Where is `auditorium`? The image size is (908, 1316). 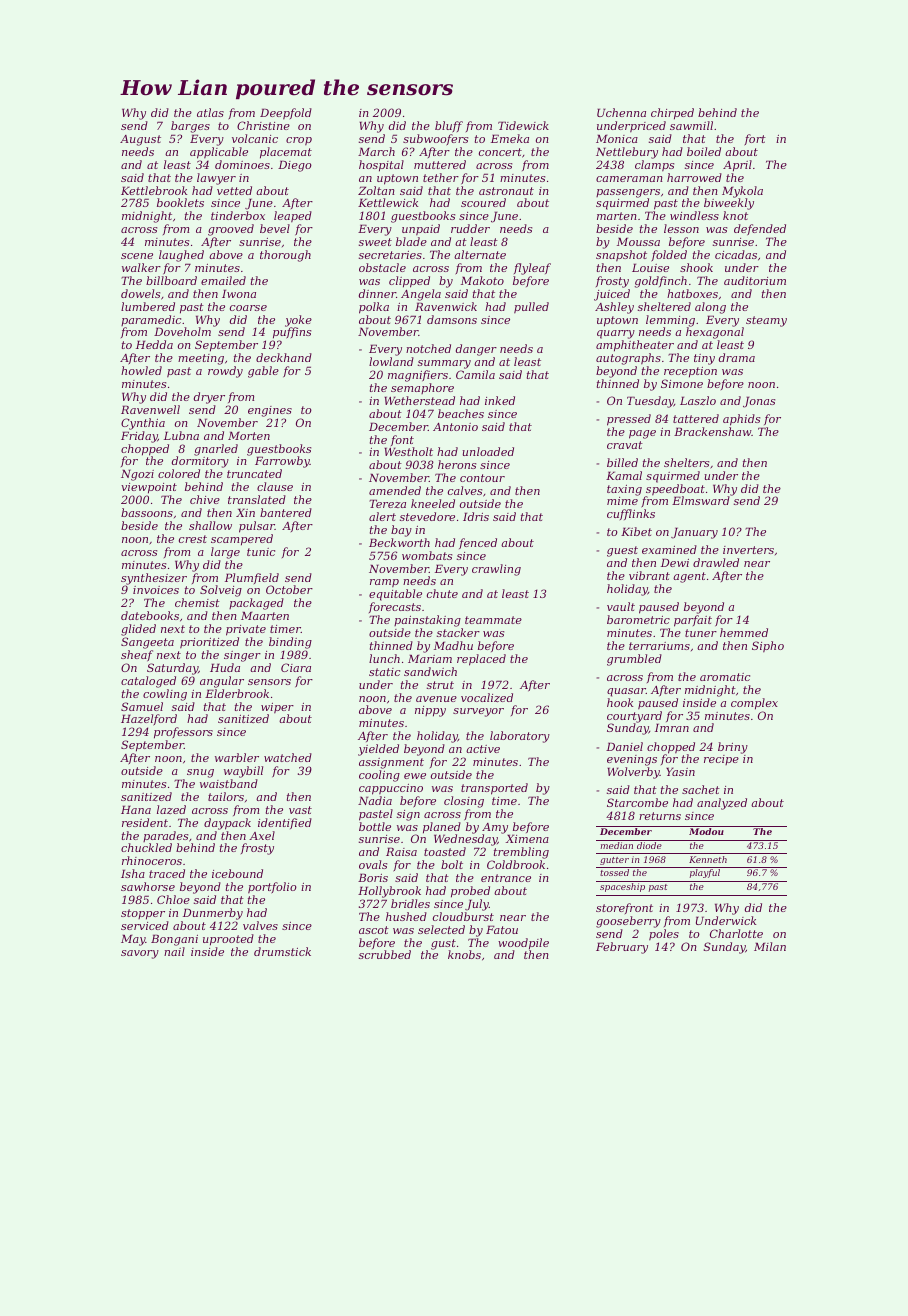
auditorium is located at coordinates (755, 280).
